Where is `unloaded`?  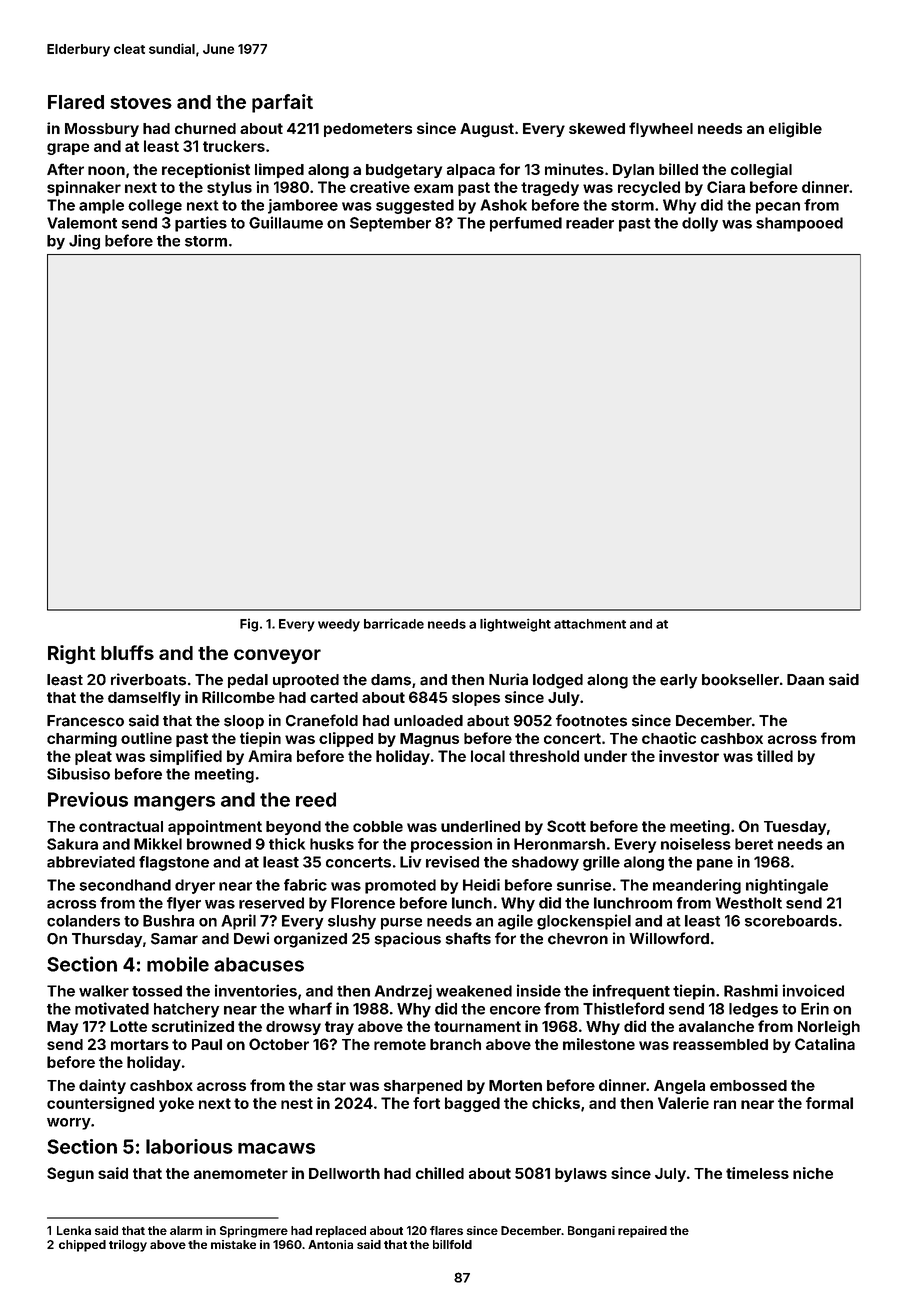
unloaded is located at coordinates (428, 721).
